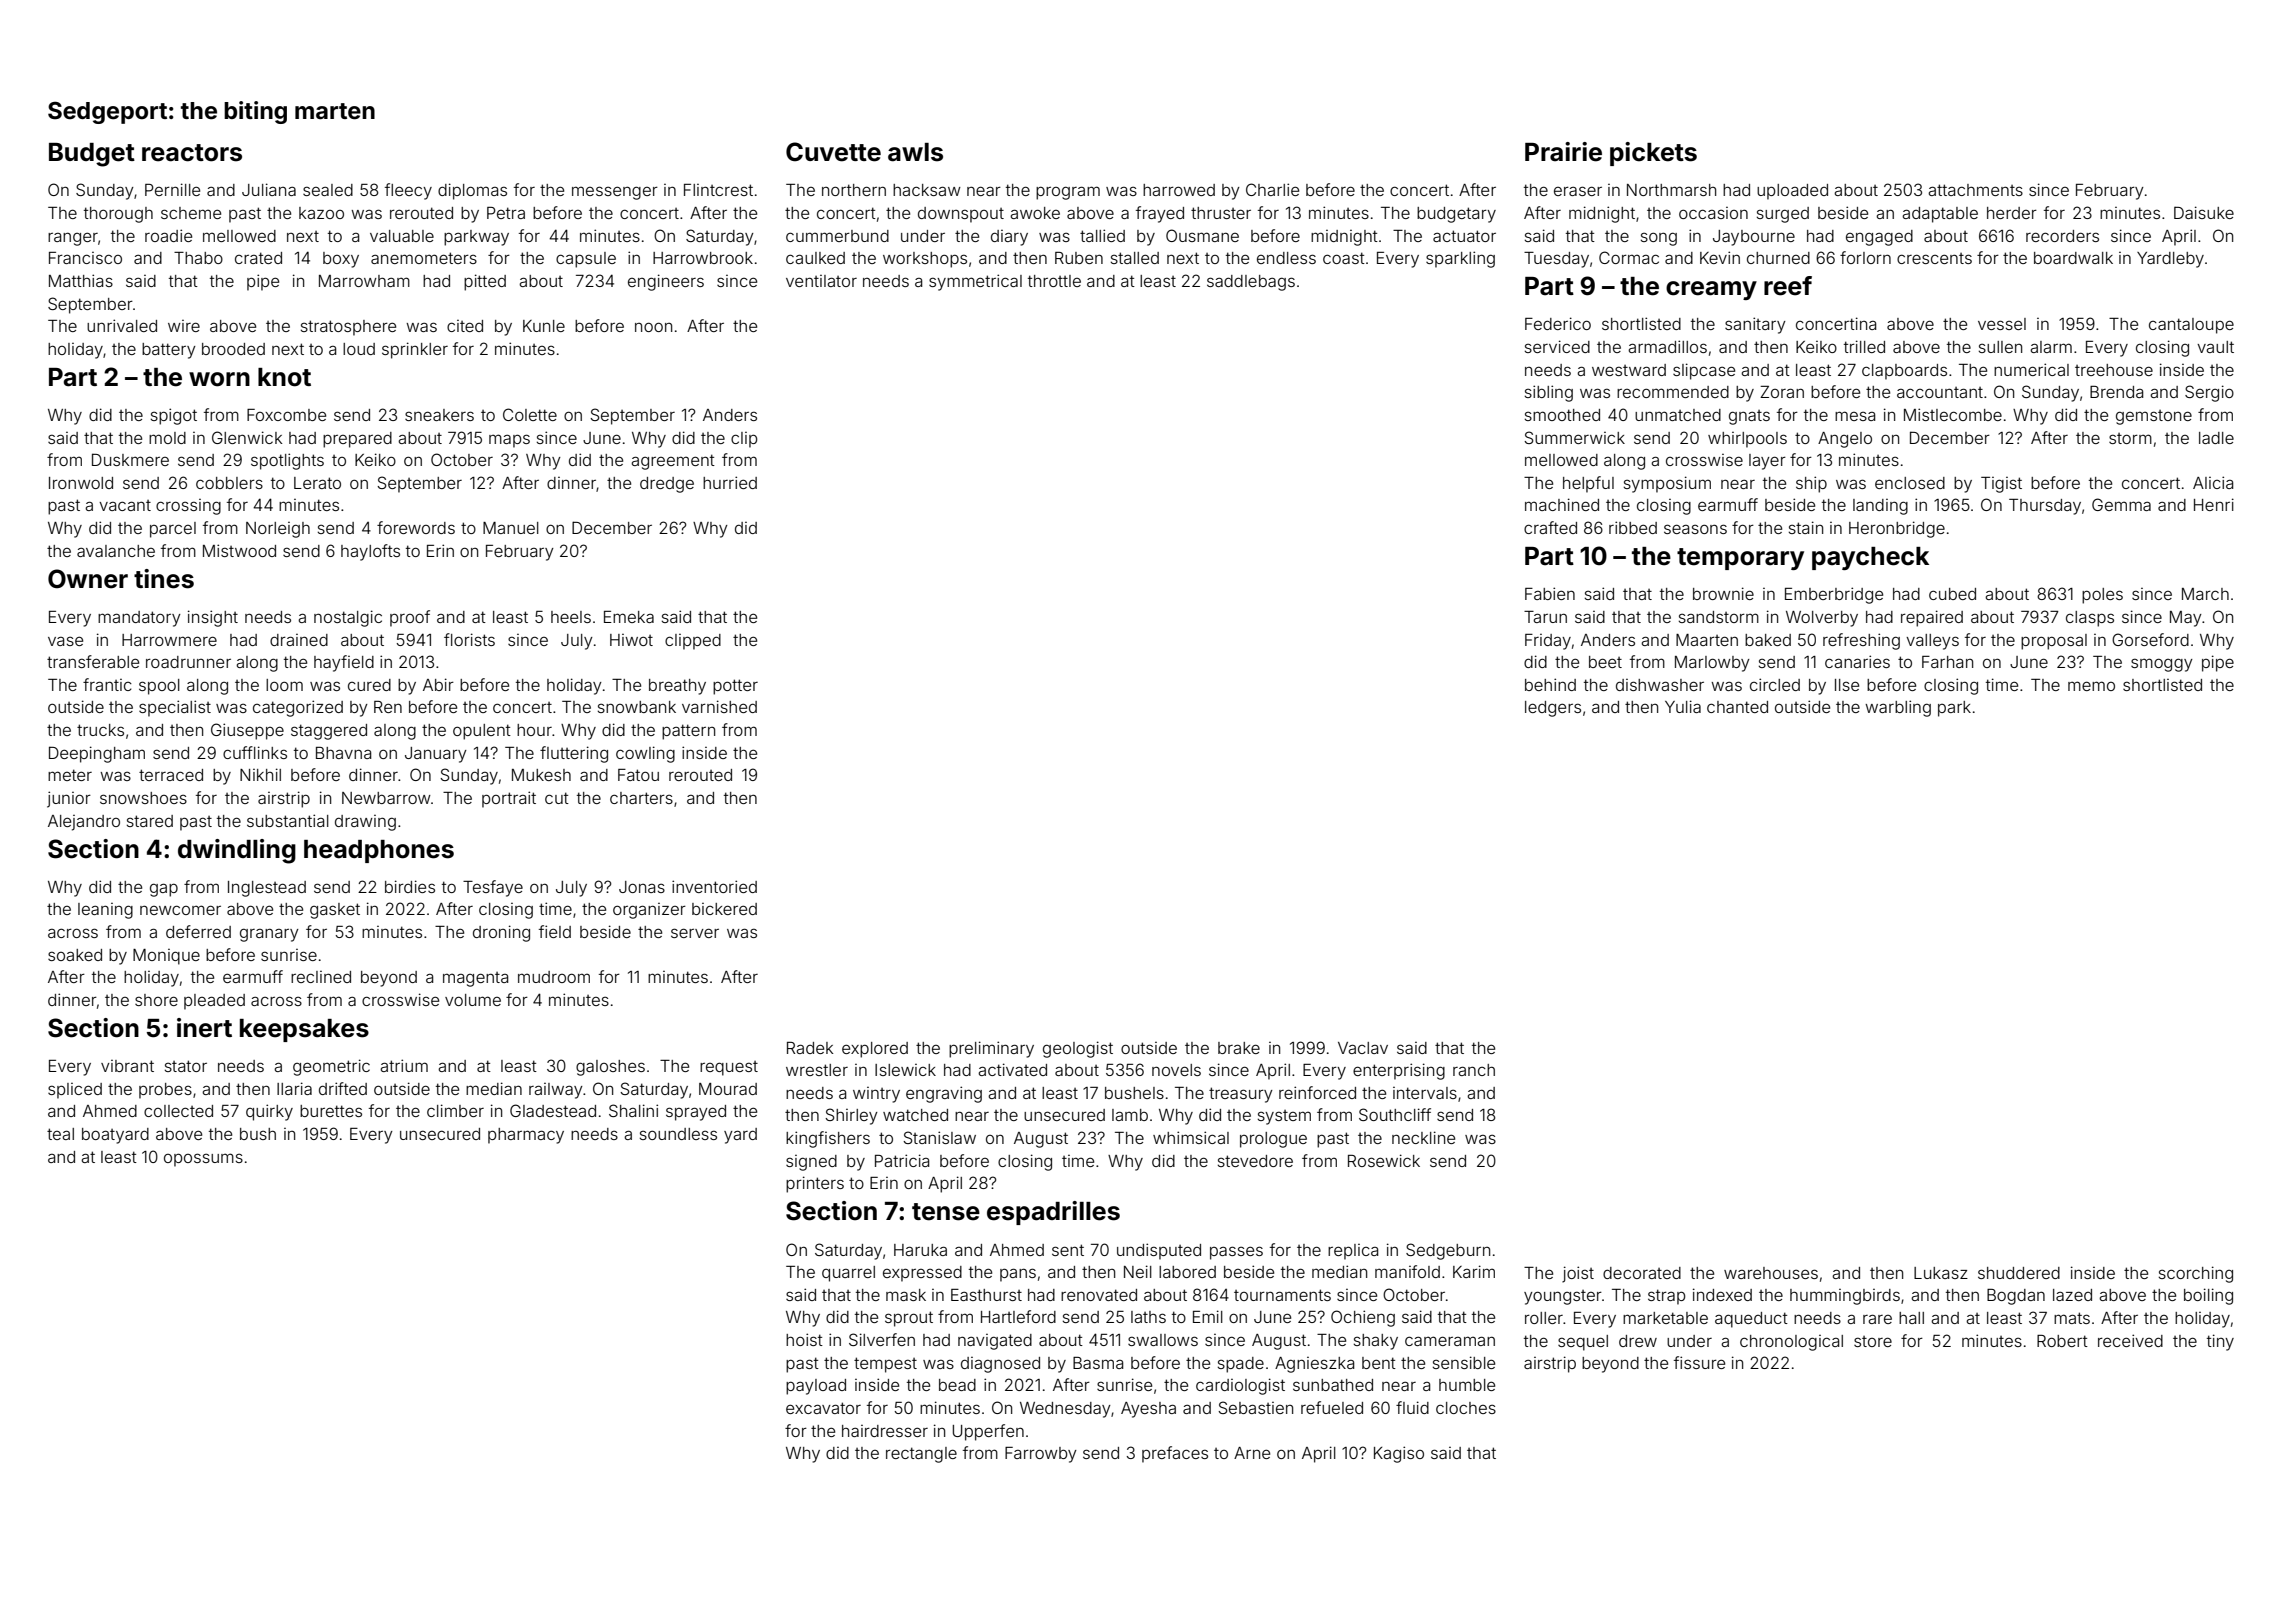 This document has width=2282, height=1614. Describe the element at coordinates (2121, 504) in the document. I see `Gemma` at that location.
